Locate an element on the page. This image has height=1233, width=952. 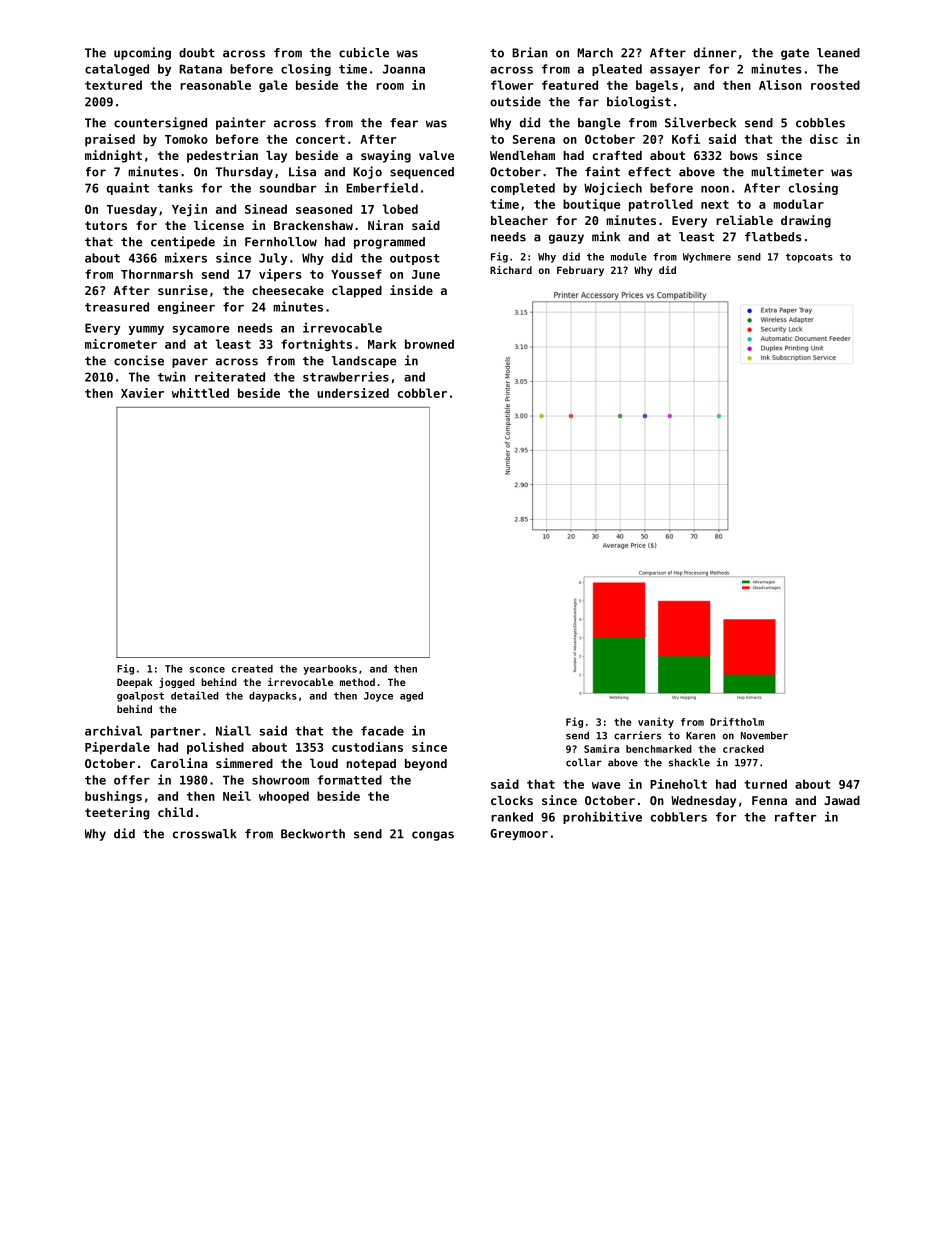
cubicle is located at coordinates (364, 52).
